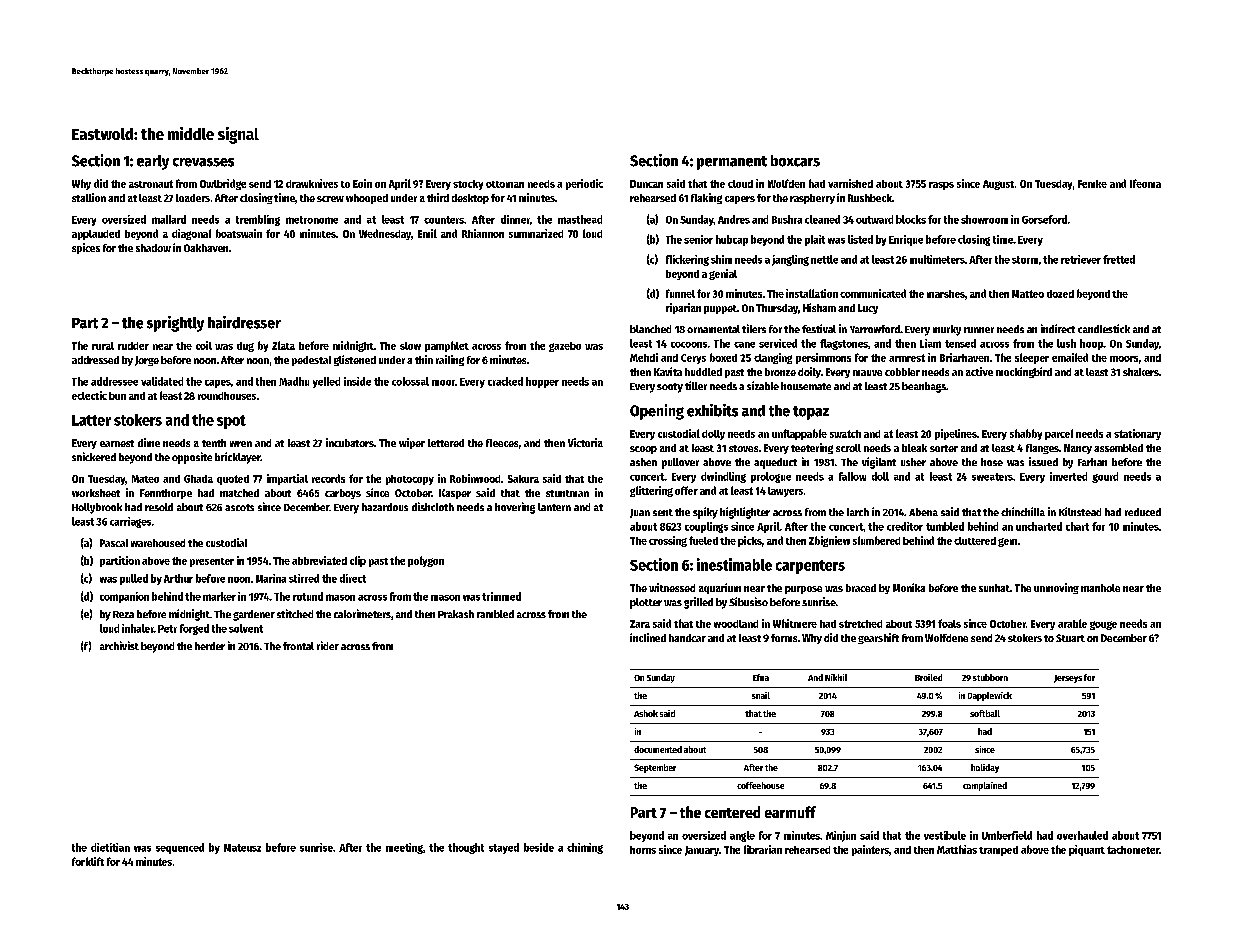 This screenshot has width=1233, height=952. I want to click on meeting, so click(404, 848).
